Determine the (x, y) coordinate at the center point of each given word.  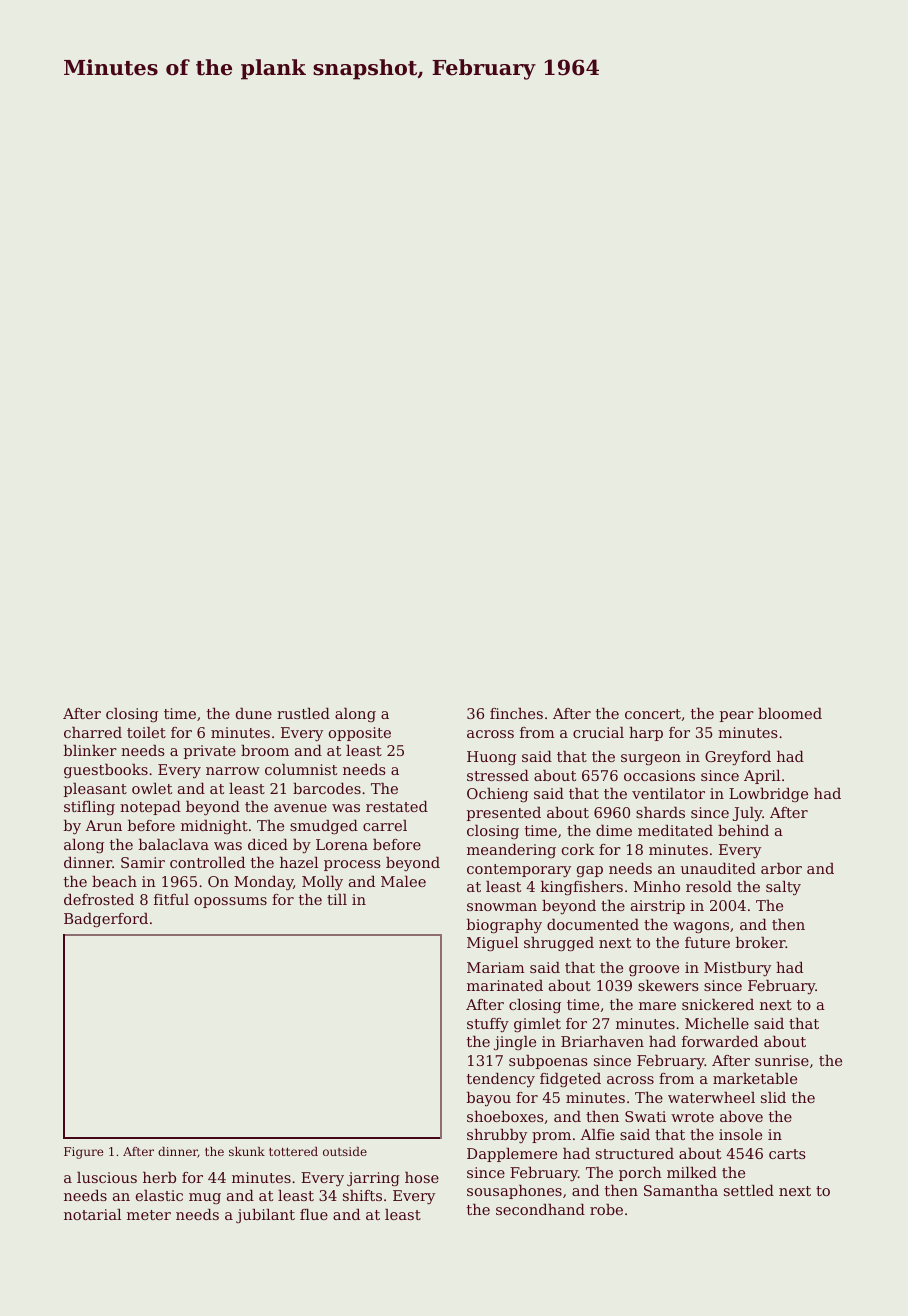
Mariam (496, 967)
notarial (92, 1214)
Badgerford (106, 920)
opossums (230, 902)
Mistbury (737, 969)
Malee (403, 881)
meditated (675, 830)
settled (749, 1190)
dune (254, 713)
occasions (659, 775)
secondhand (540, 1209)
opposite (360, 734)
